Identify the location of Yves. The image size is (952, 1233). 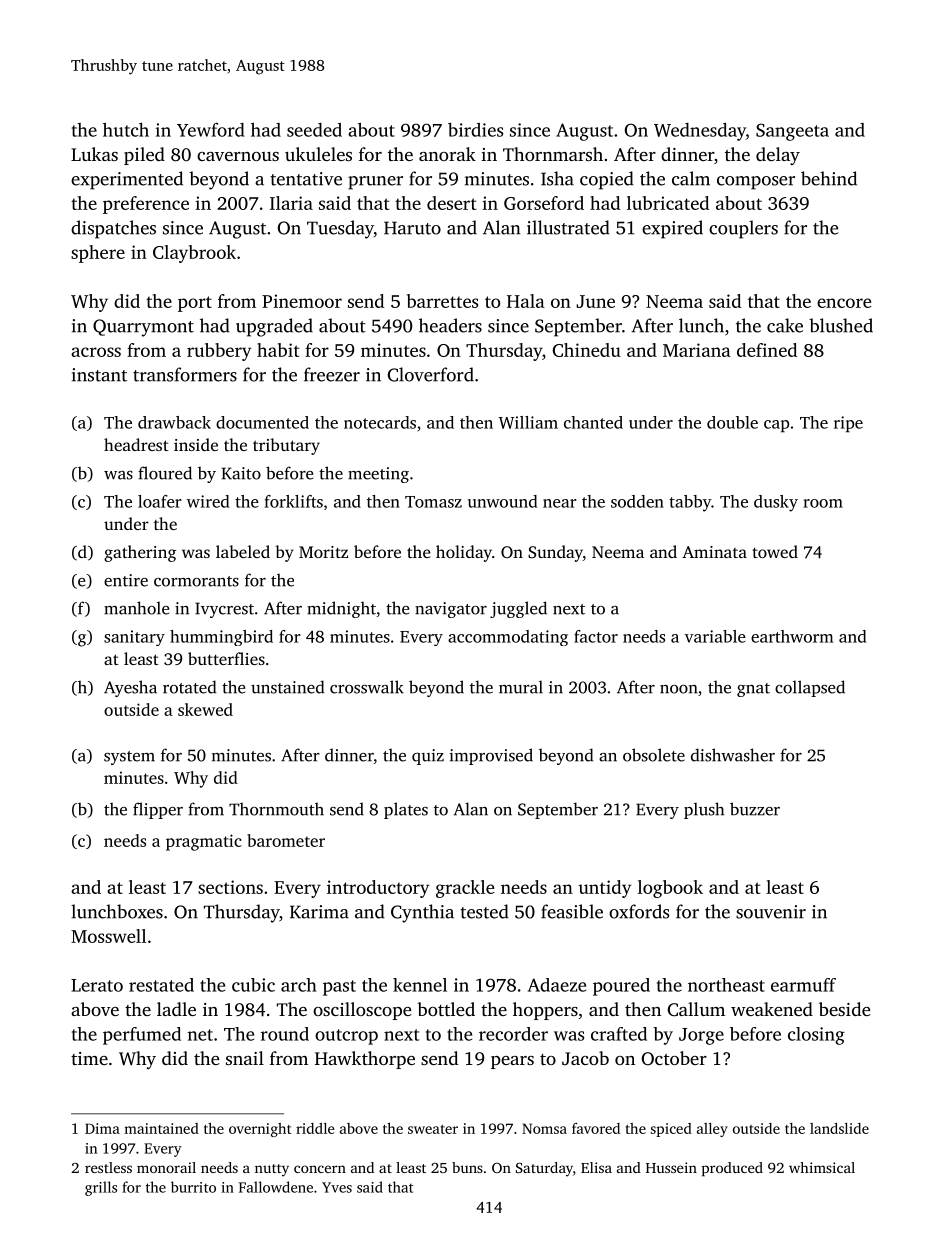
(337, 1187).
